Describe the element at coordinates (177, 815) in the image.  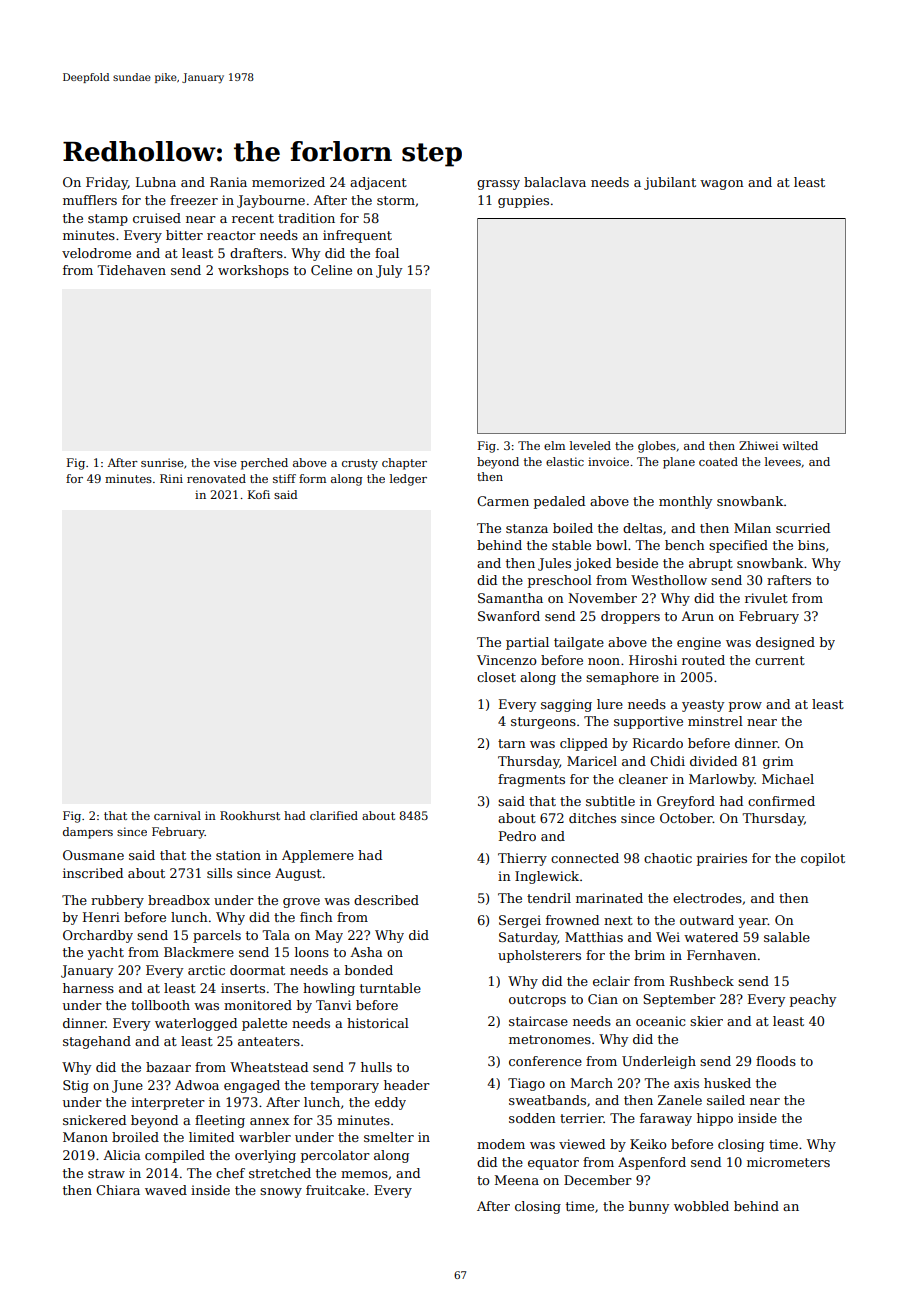
I see `carnival` at that location.
